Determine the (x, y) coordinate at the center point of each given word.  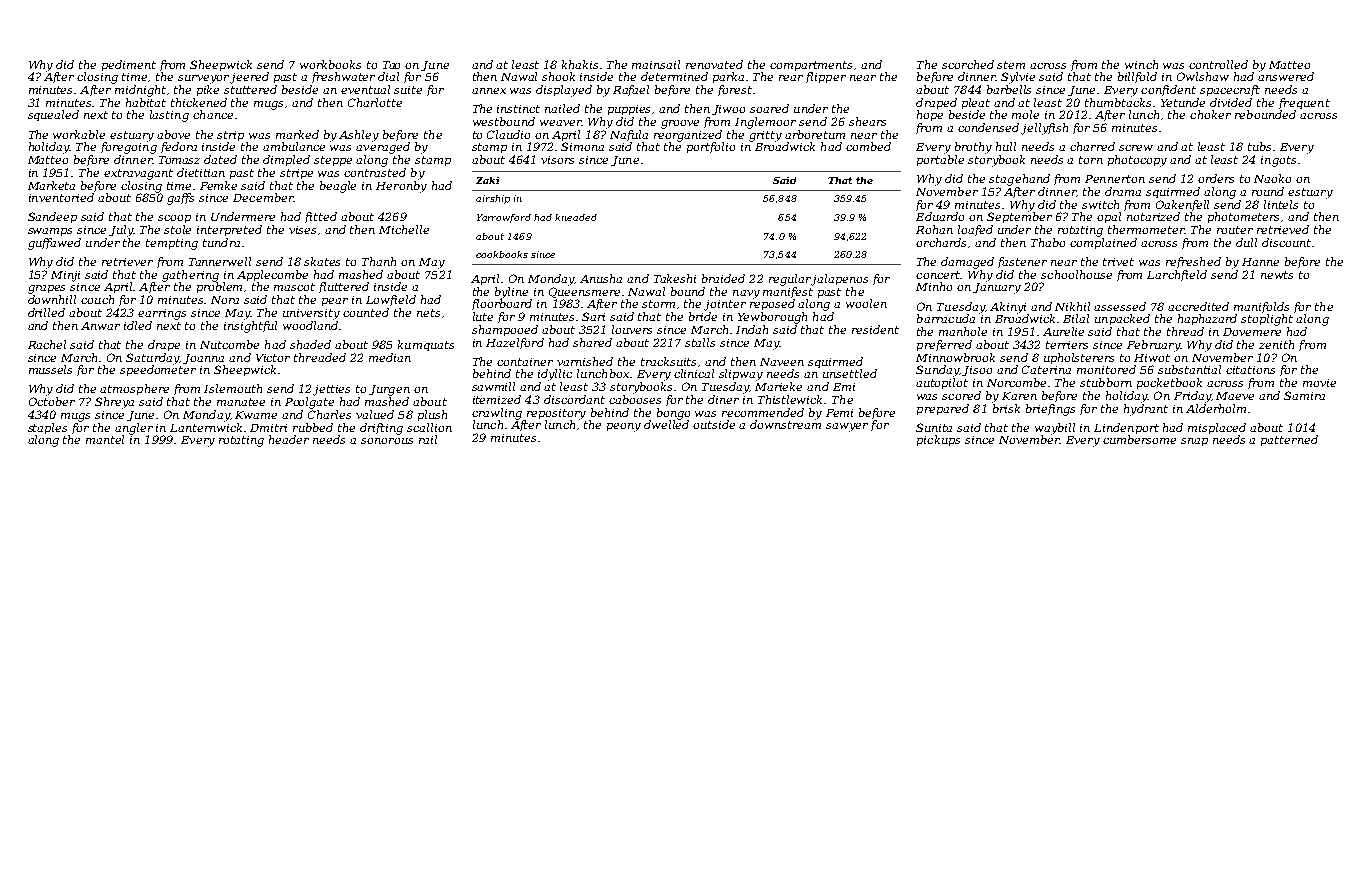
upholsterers (1079, 358)
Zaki (487, 180)
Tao (391, 65)
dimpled (286, 160)
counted (366, 312)
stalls (700, 342)
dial (388, 76)
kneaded (576, 217)
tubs (1259, 146)
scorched (968, 64)
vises (302, 230)
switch (1100, 204)
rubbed (313, 427)
